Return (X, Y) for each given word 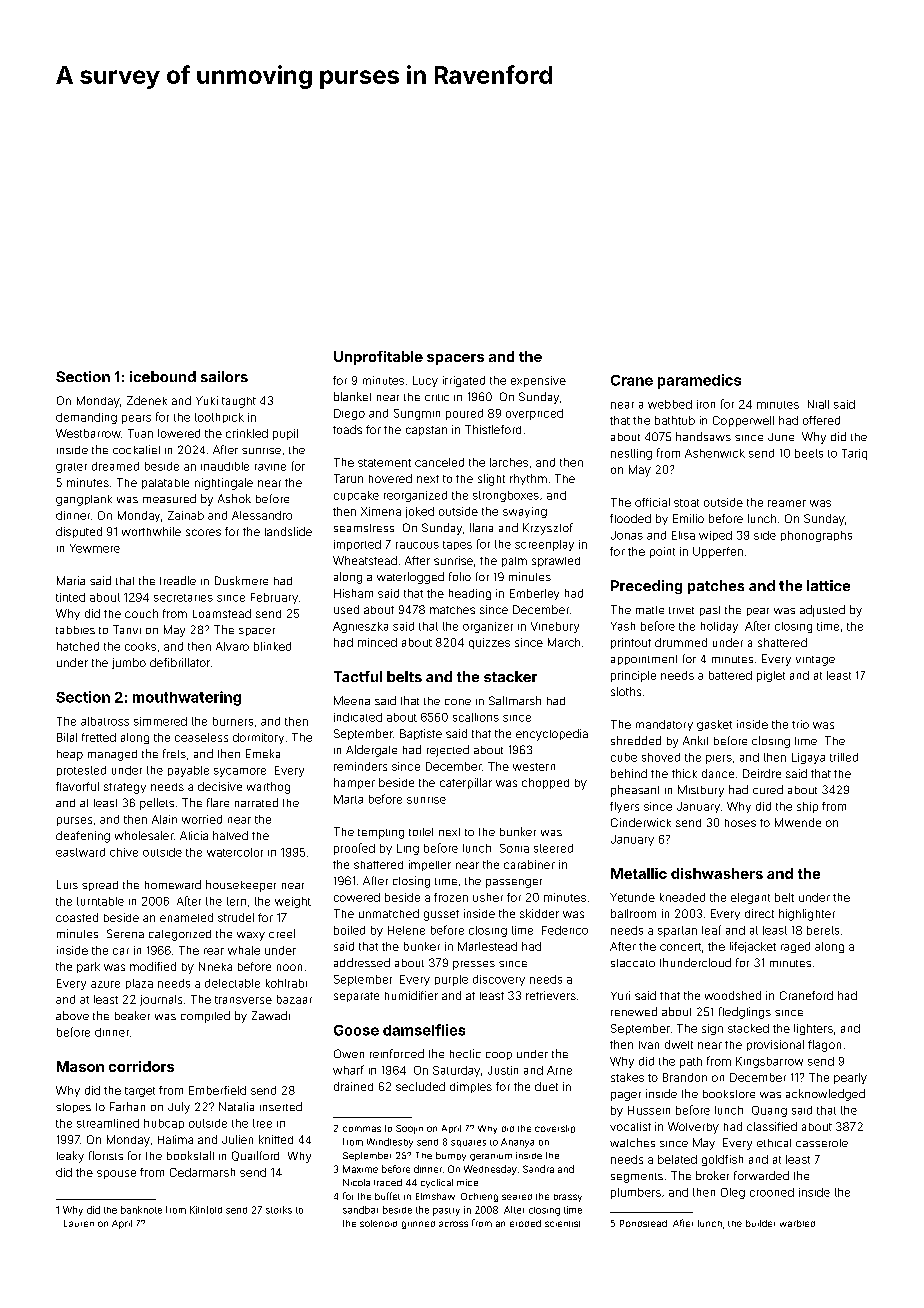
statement (384, 463)
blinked (272, 646)
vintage (815, 661)
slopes (73, 1108)
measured (169, 498)
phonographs (816, 536)
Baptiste (421, 734)
